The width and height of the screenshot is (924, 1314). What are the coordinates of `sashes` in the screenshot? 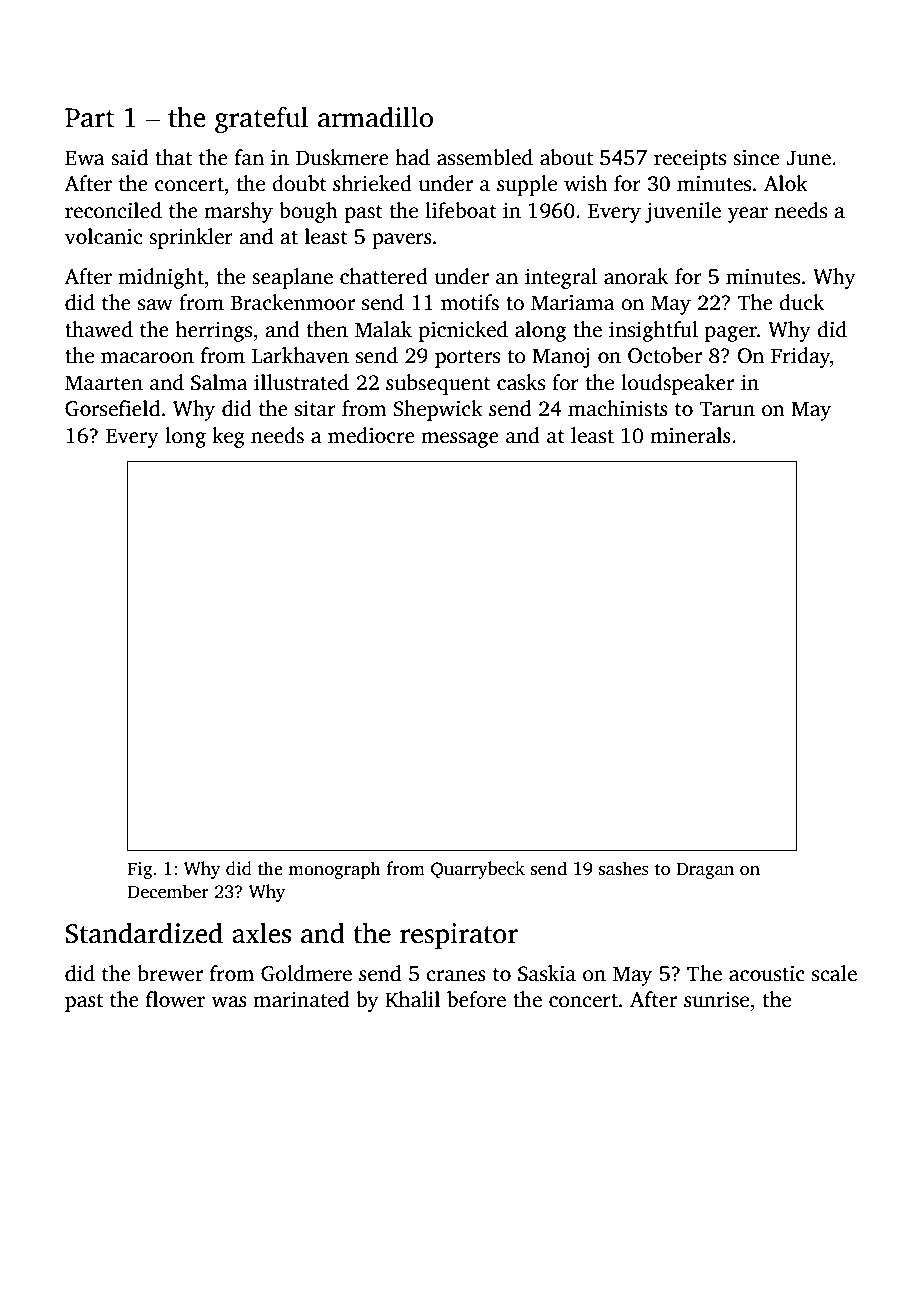 It's located at (624, 868).
